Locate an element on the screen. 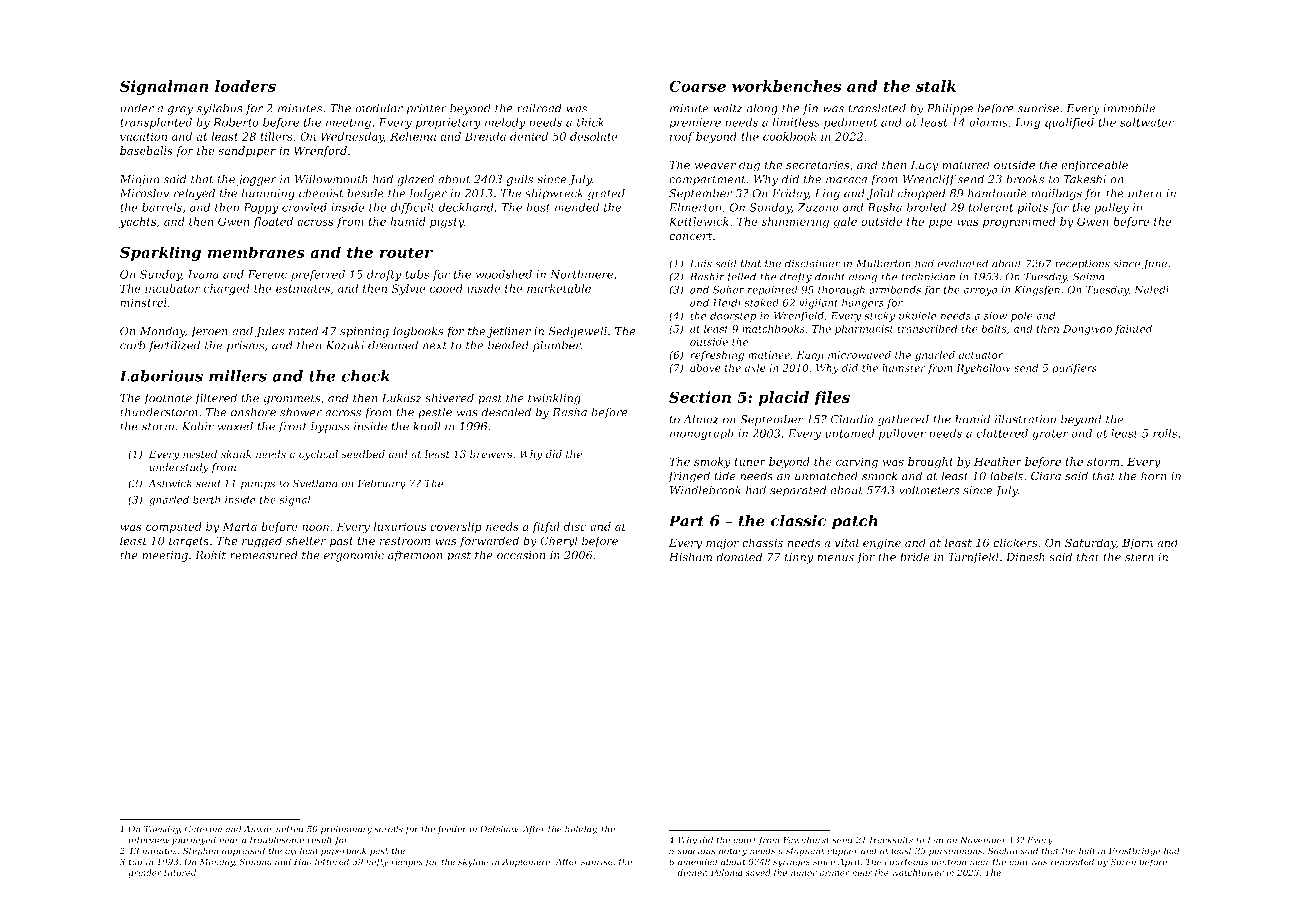 The image size is (1308, 924). preliminary is located at coordinates (346, 830).
